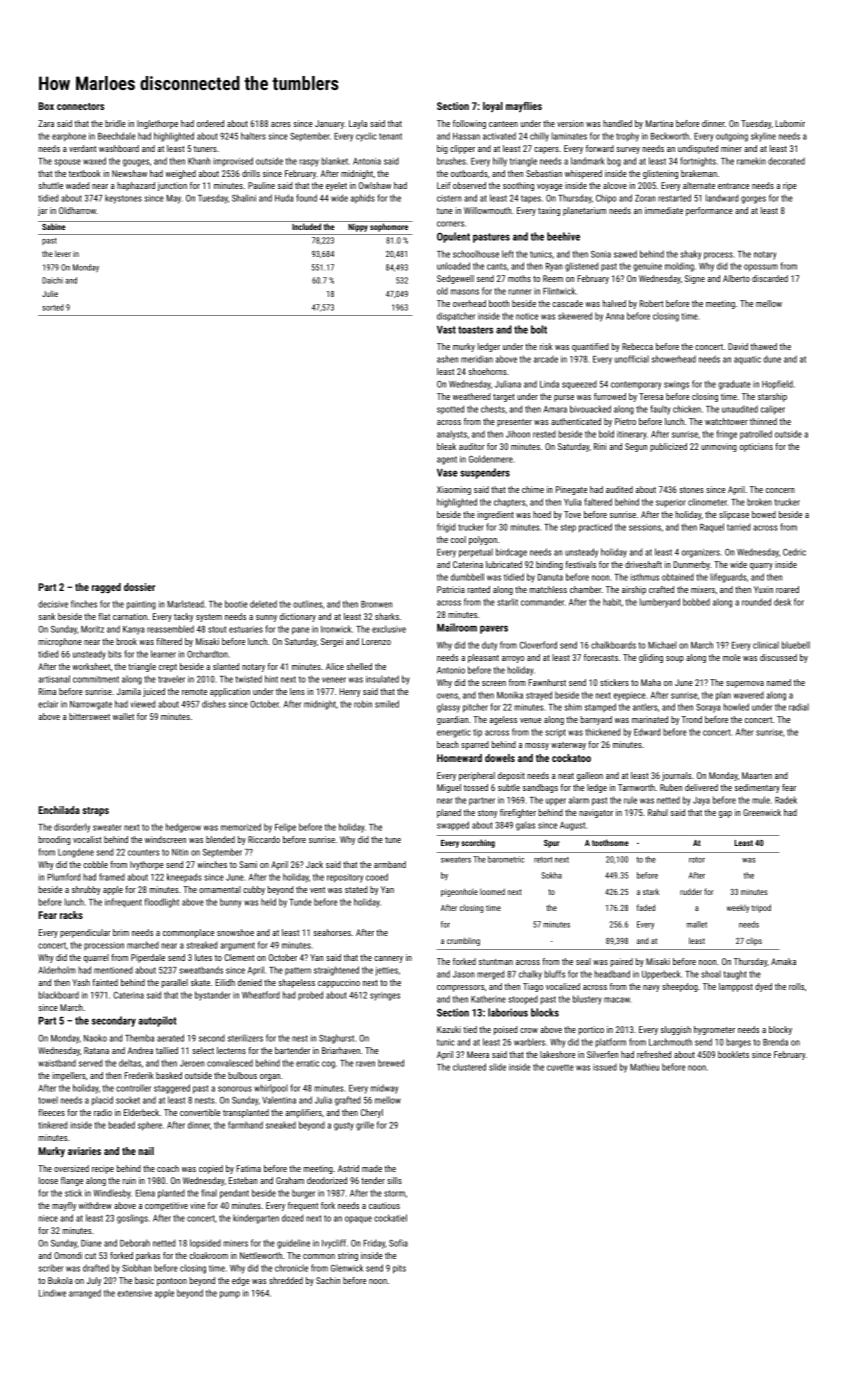  Describe the element at coordinates (172, 1282) in the page. I see `pontoon` at that location.
